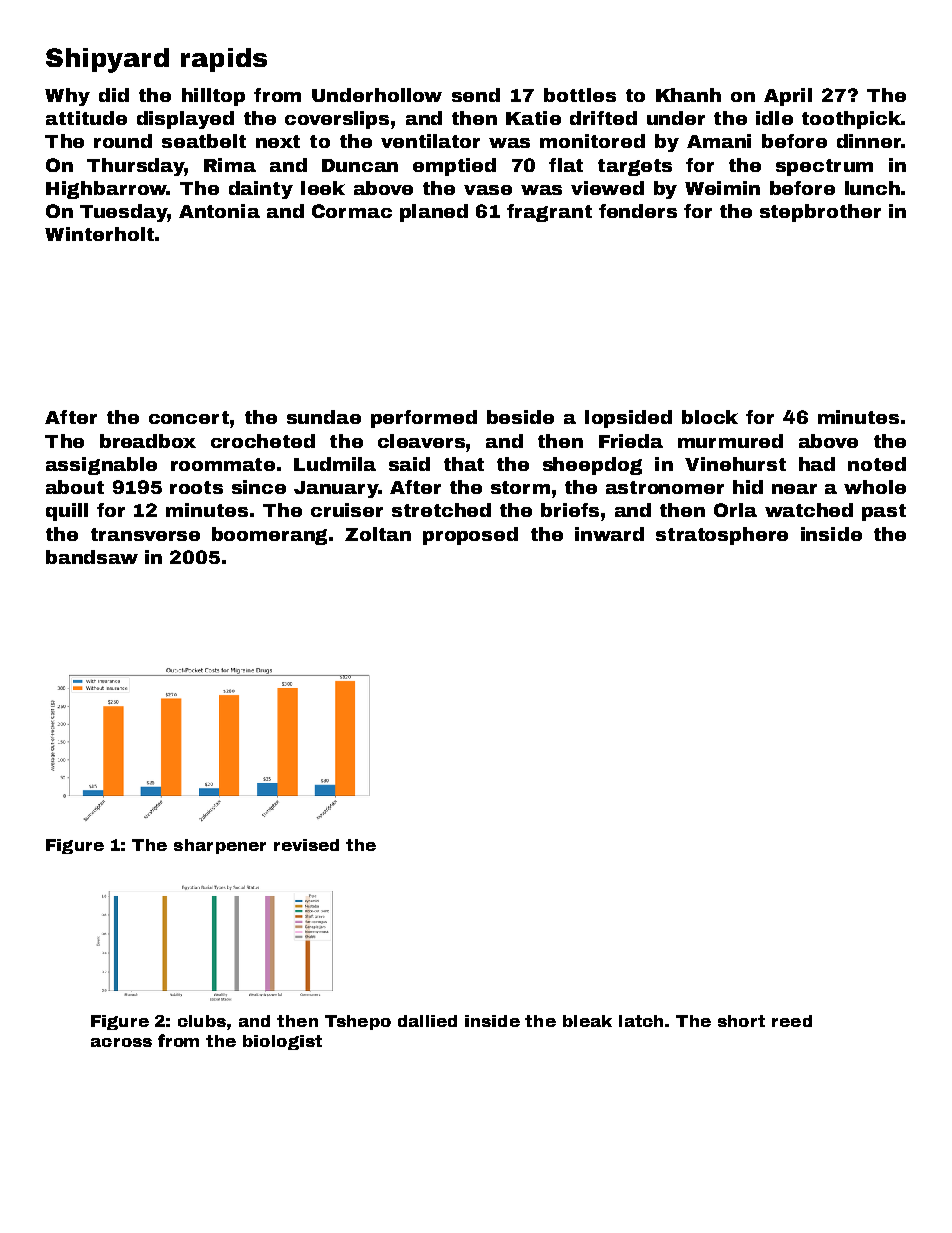 Image resolution: width=952 pixels, height=1233 pixels. What do you see at coordinates (609, 534) in the screenshot?
I see `inward` at bounding box center [609, 534].
